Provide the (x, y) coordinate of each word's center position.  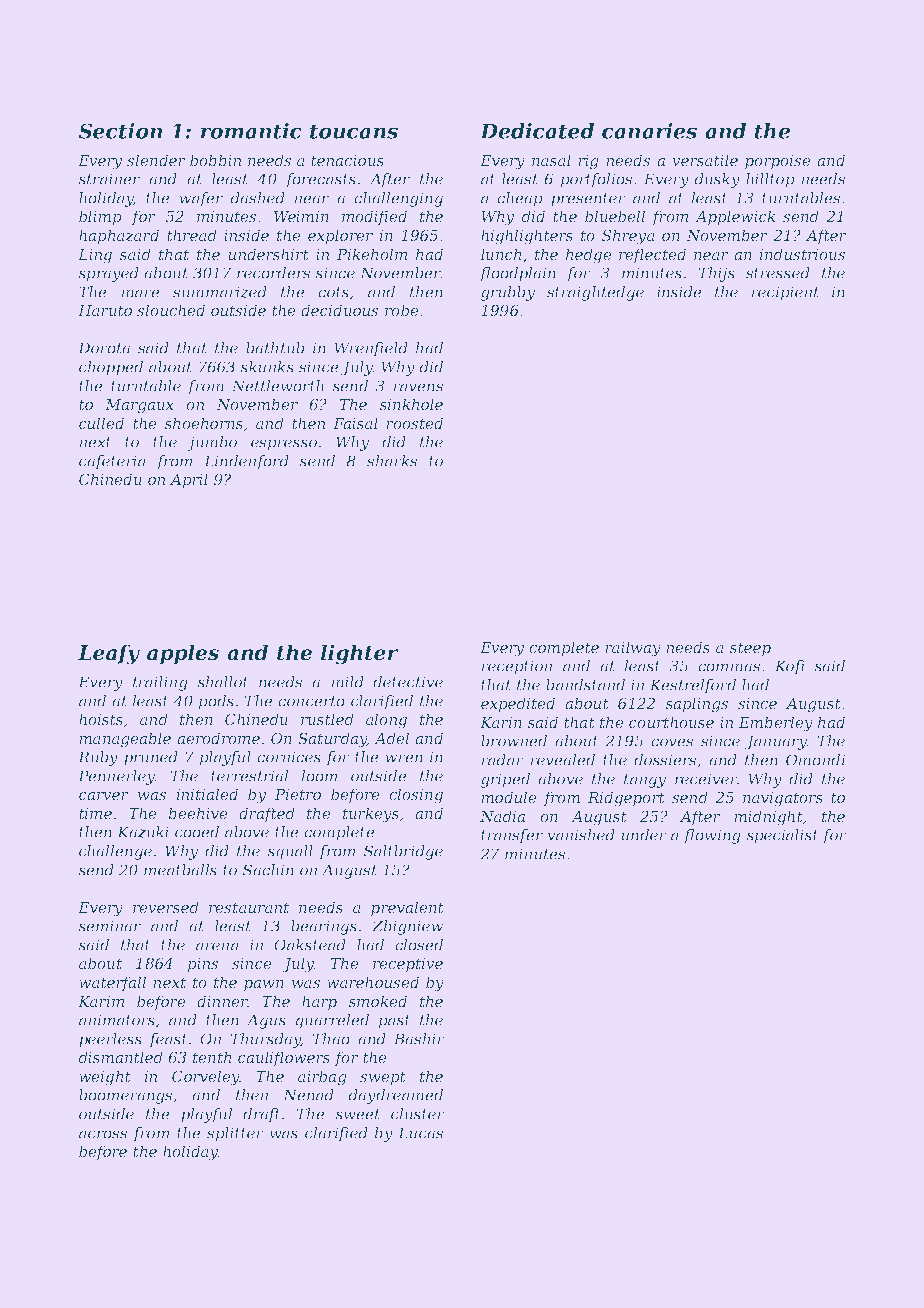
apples (183, 654)
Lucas (421, 1133)
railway (633, 649)
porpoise (777, 162)
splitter (235, 1134)
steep (750, 649)
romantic (251, 131)
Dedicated (537, 131)
